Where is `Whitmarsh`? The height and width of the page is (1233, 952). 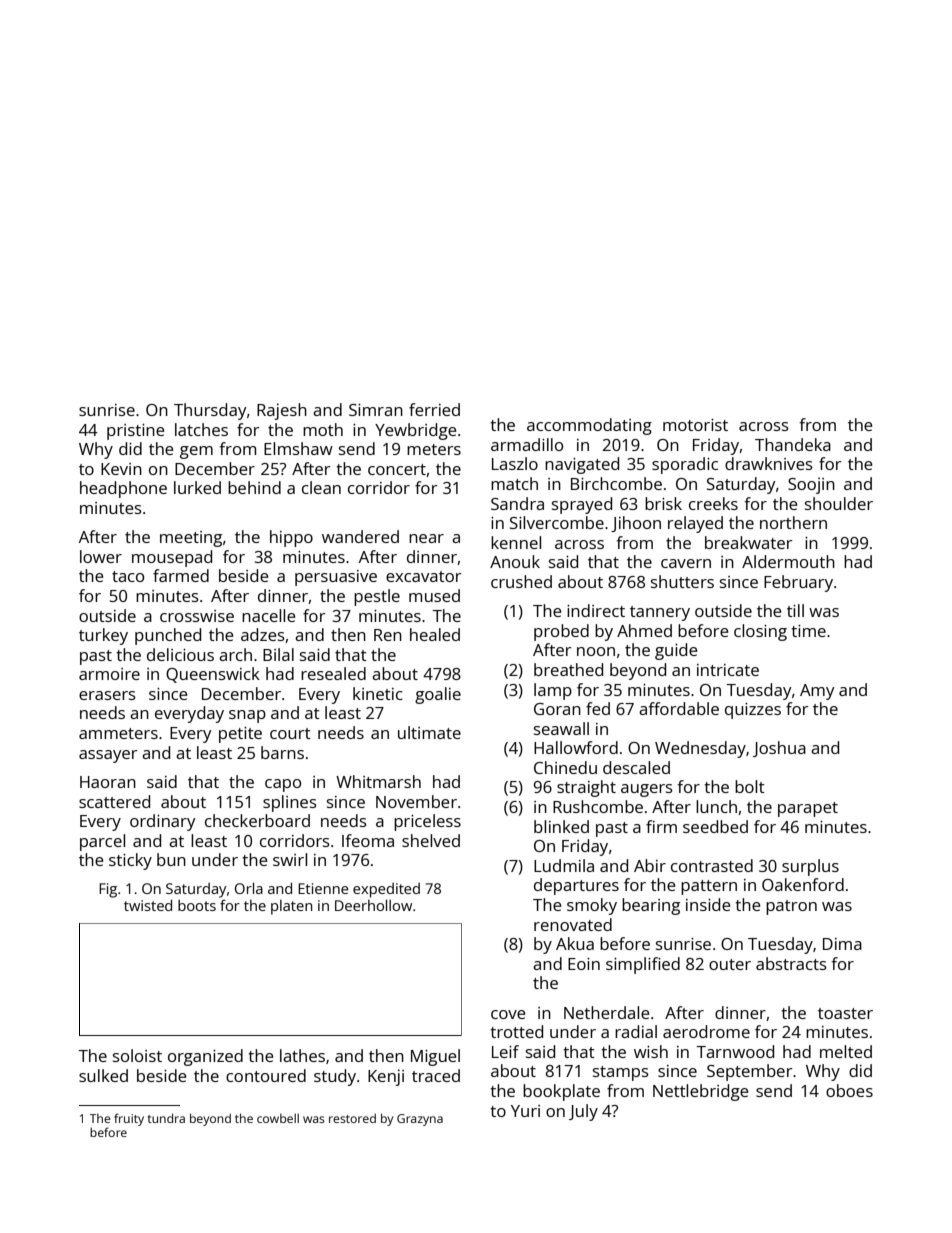
Whitmarsh is located at coordinates (378, 781).
